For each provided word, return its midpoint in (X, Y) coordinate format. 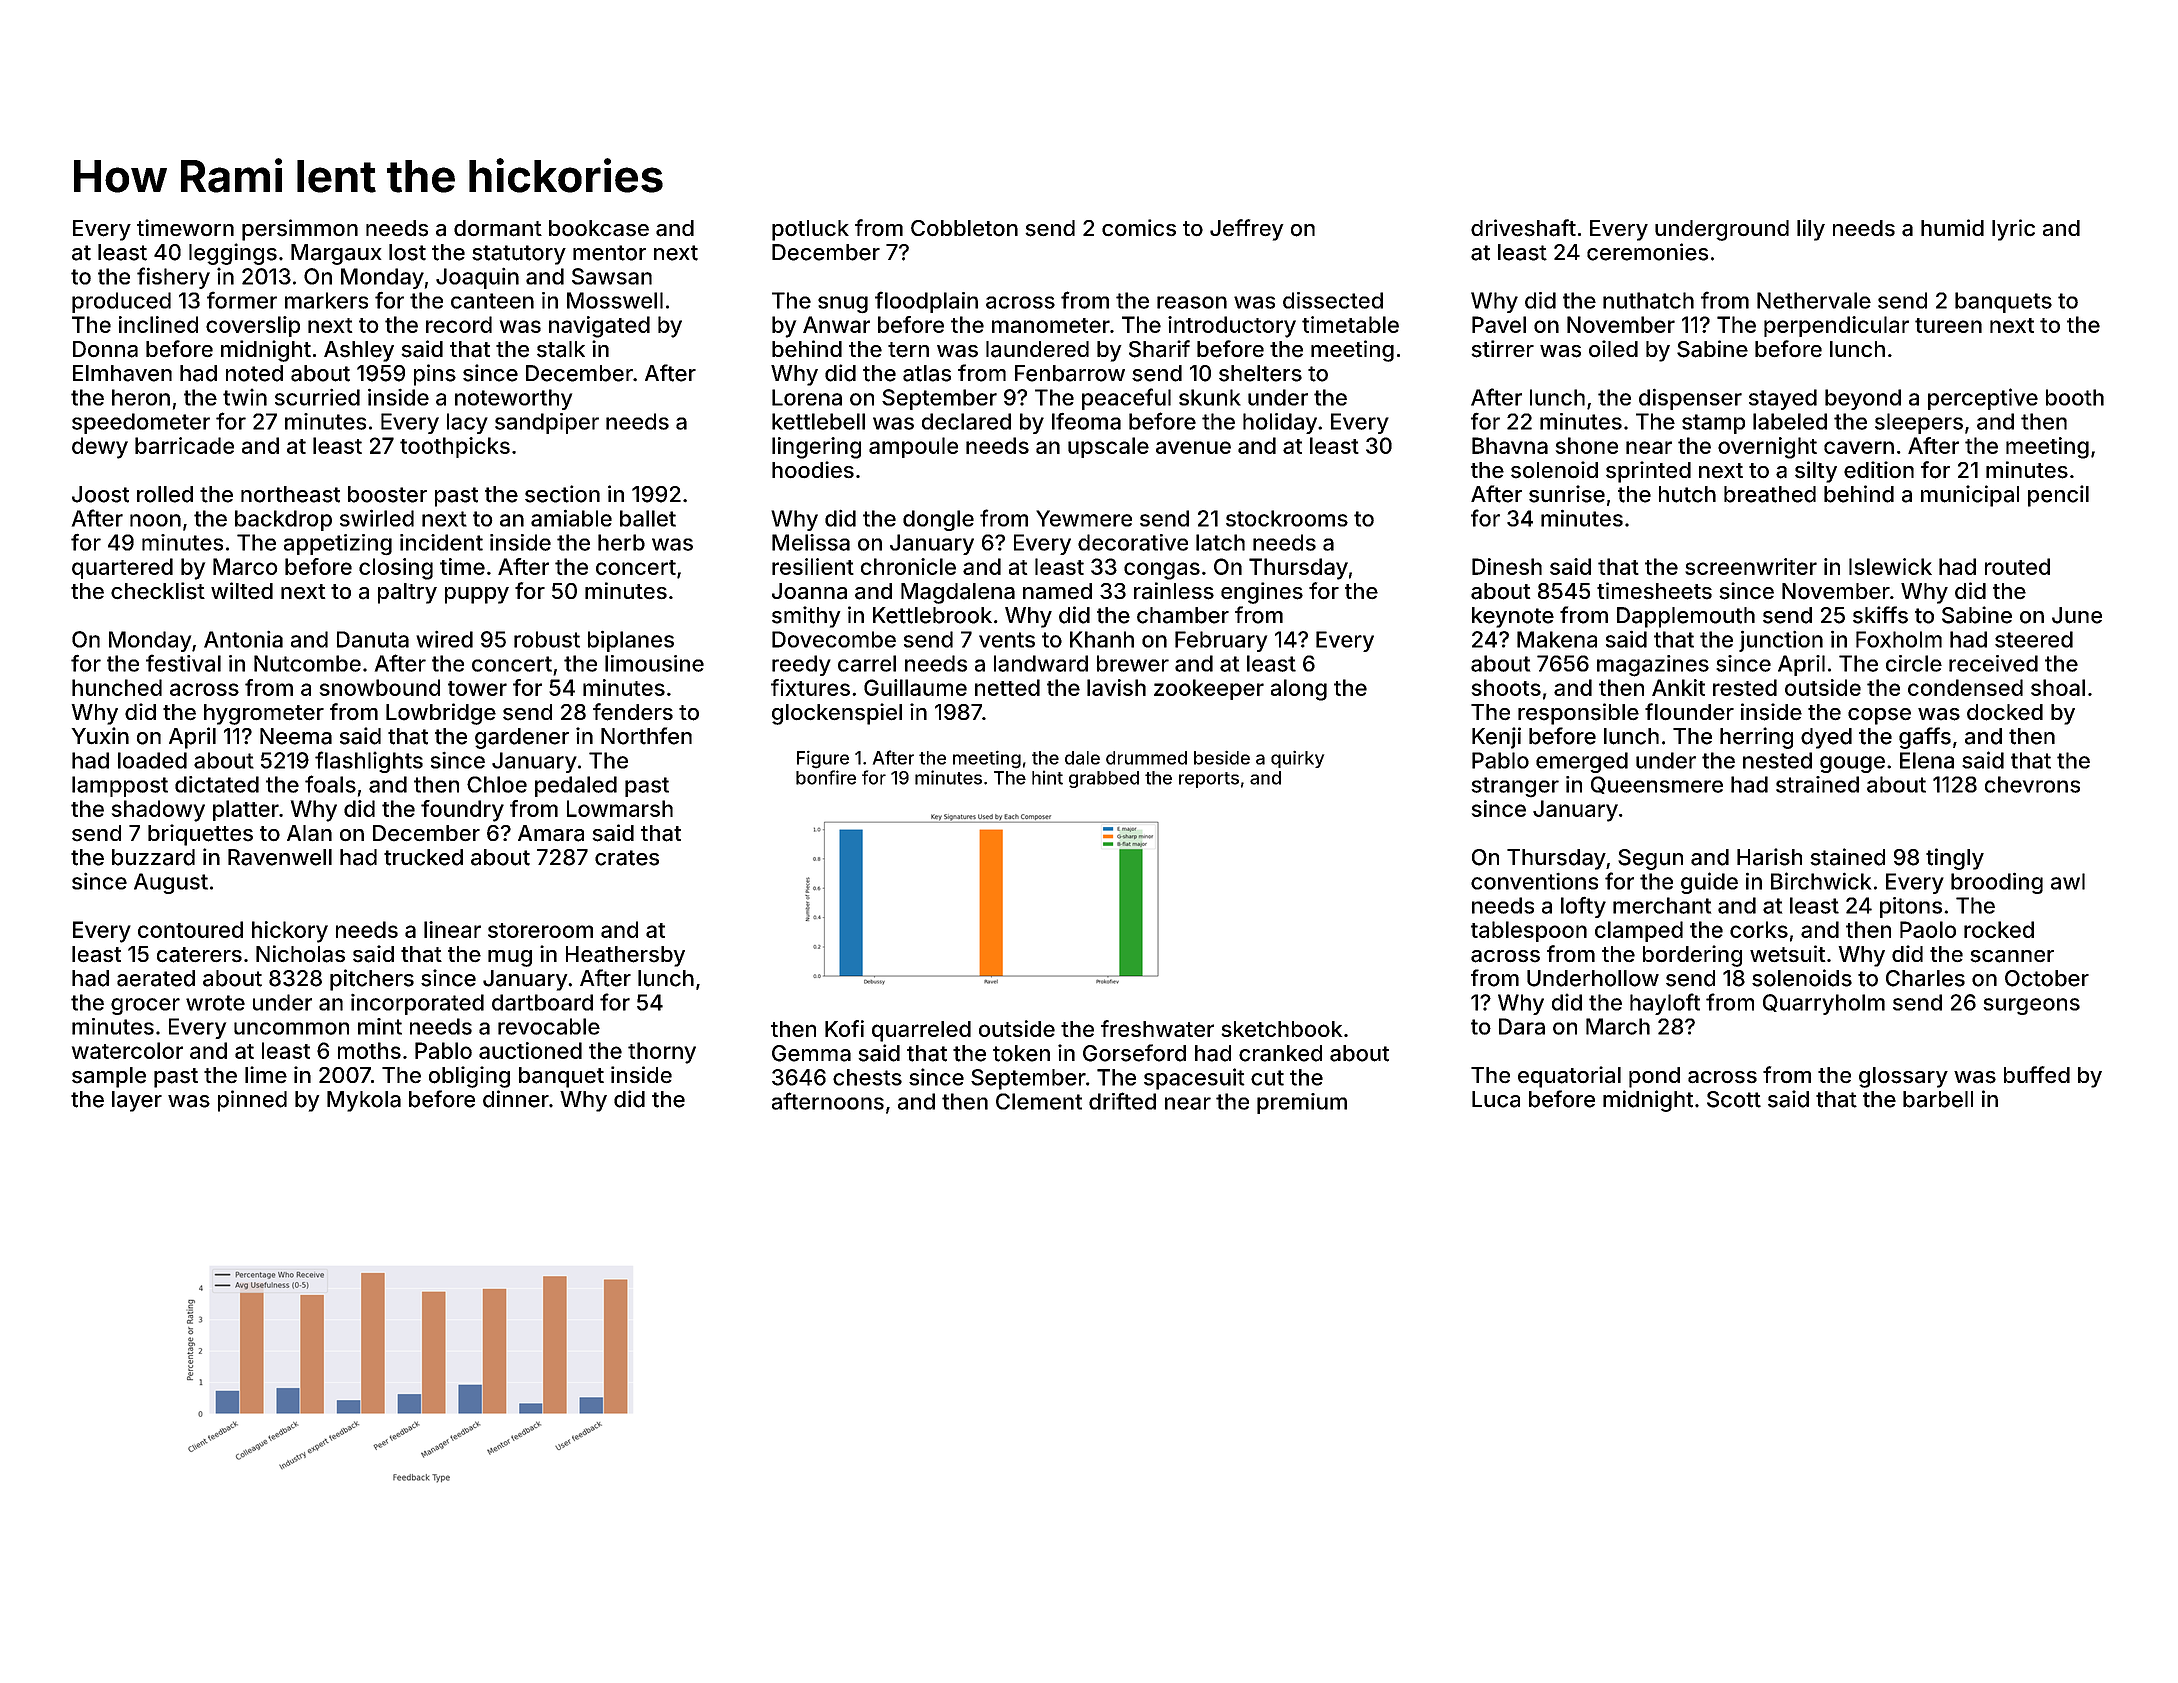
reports (1209, 780)
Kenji (1496, 738)
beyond (1863, 399)
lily (1811, 230)
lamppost (120, 786)
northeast (290, 494)
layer (137, 1101)
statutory (519, 255)
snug (843, 304)
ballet (648, 518)
